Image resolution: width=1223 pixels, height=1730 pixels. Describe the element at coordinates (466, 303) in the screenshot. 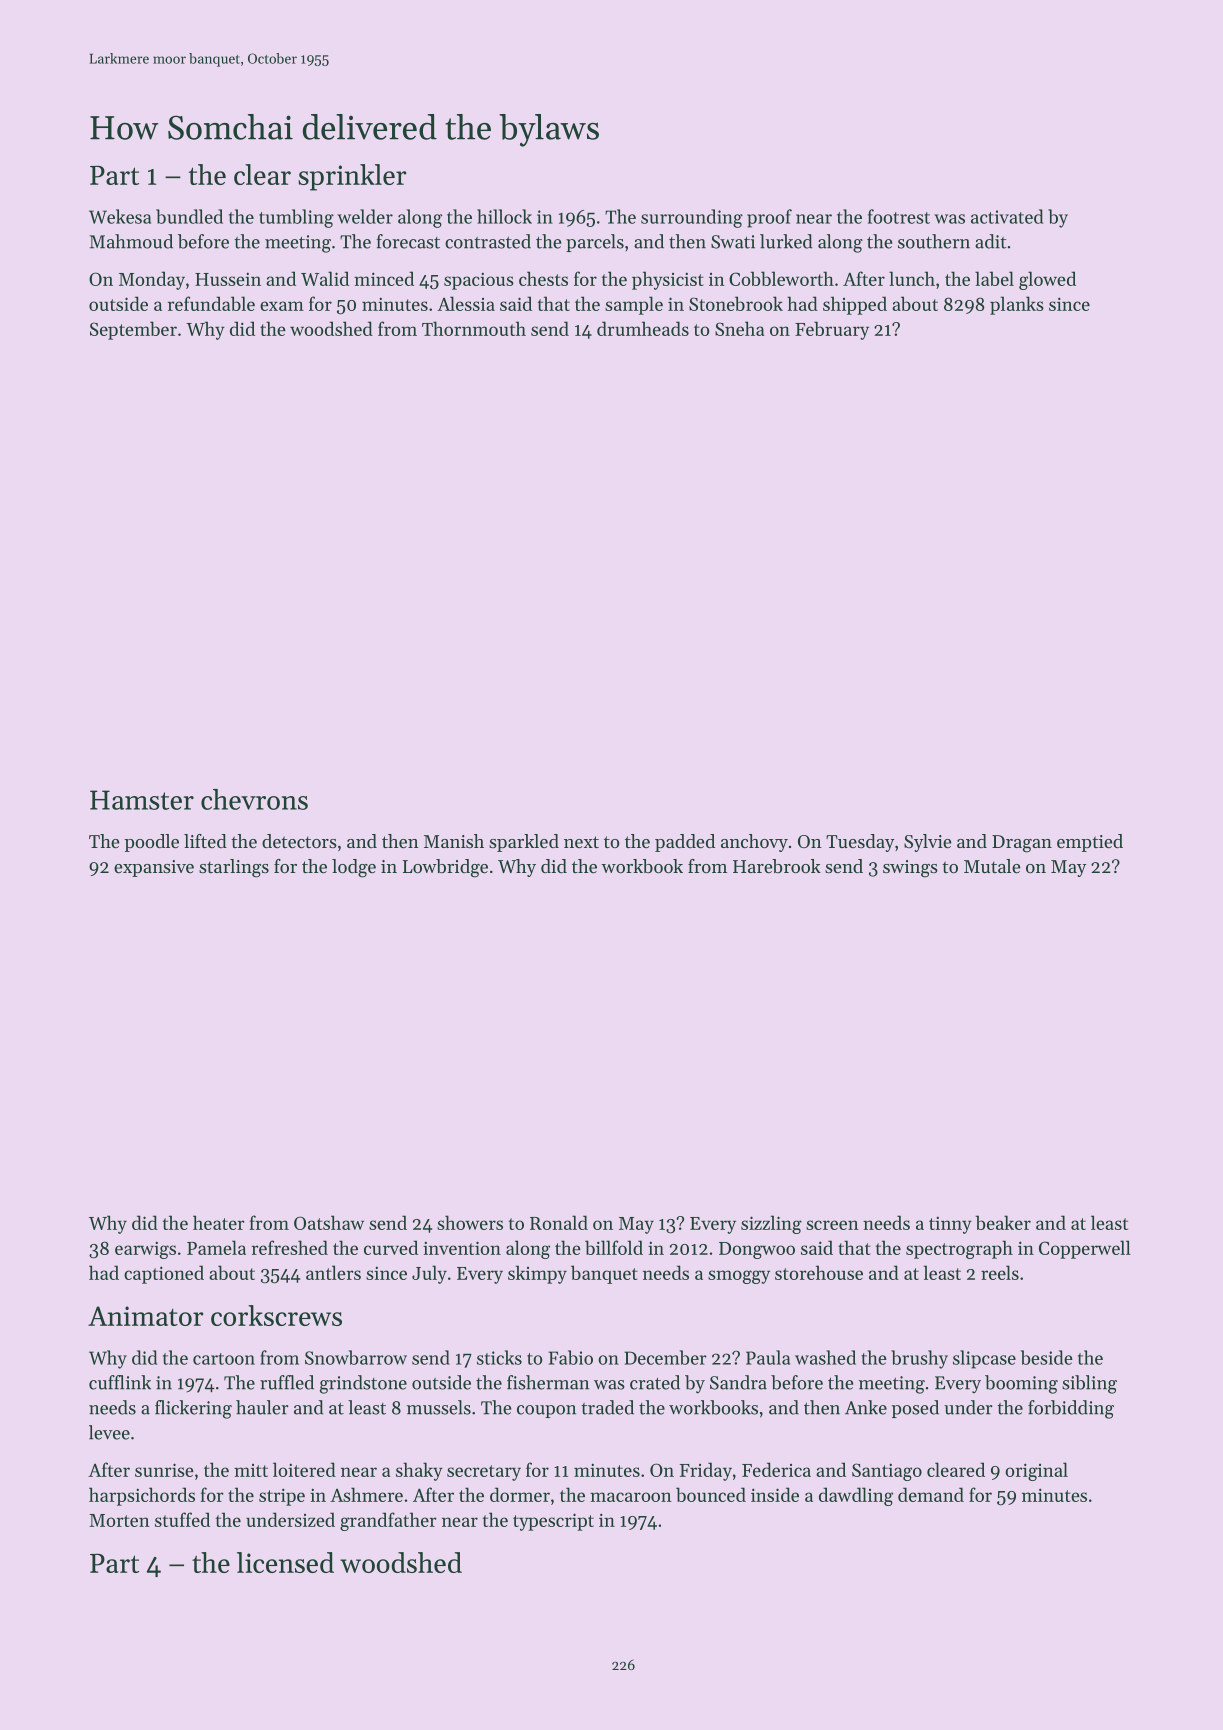

I see `Alessia` at that location.
